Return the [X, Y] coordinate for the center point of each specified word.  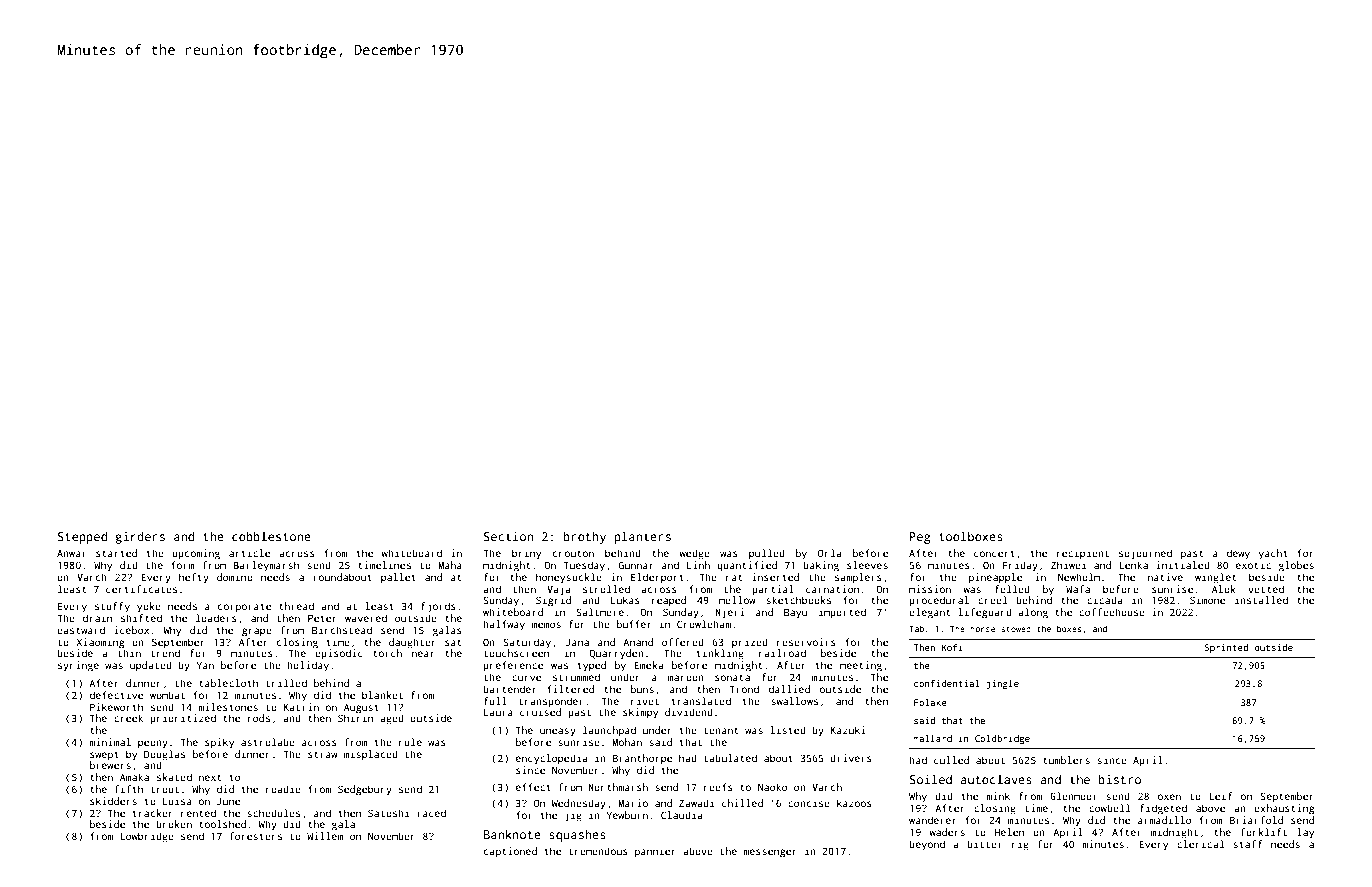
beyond [927, 845]
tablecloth [228, 683]
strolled [606, 589]
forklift [1264, 832]
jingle [1002, 684]
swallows [794, 701]
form [183, 565]
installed [1261, 600]
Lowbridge [147, 837]
